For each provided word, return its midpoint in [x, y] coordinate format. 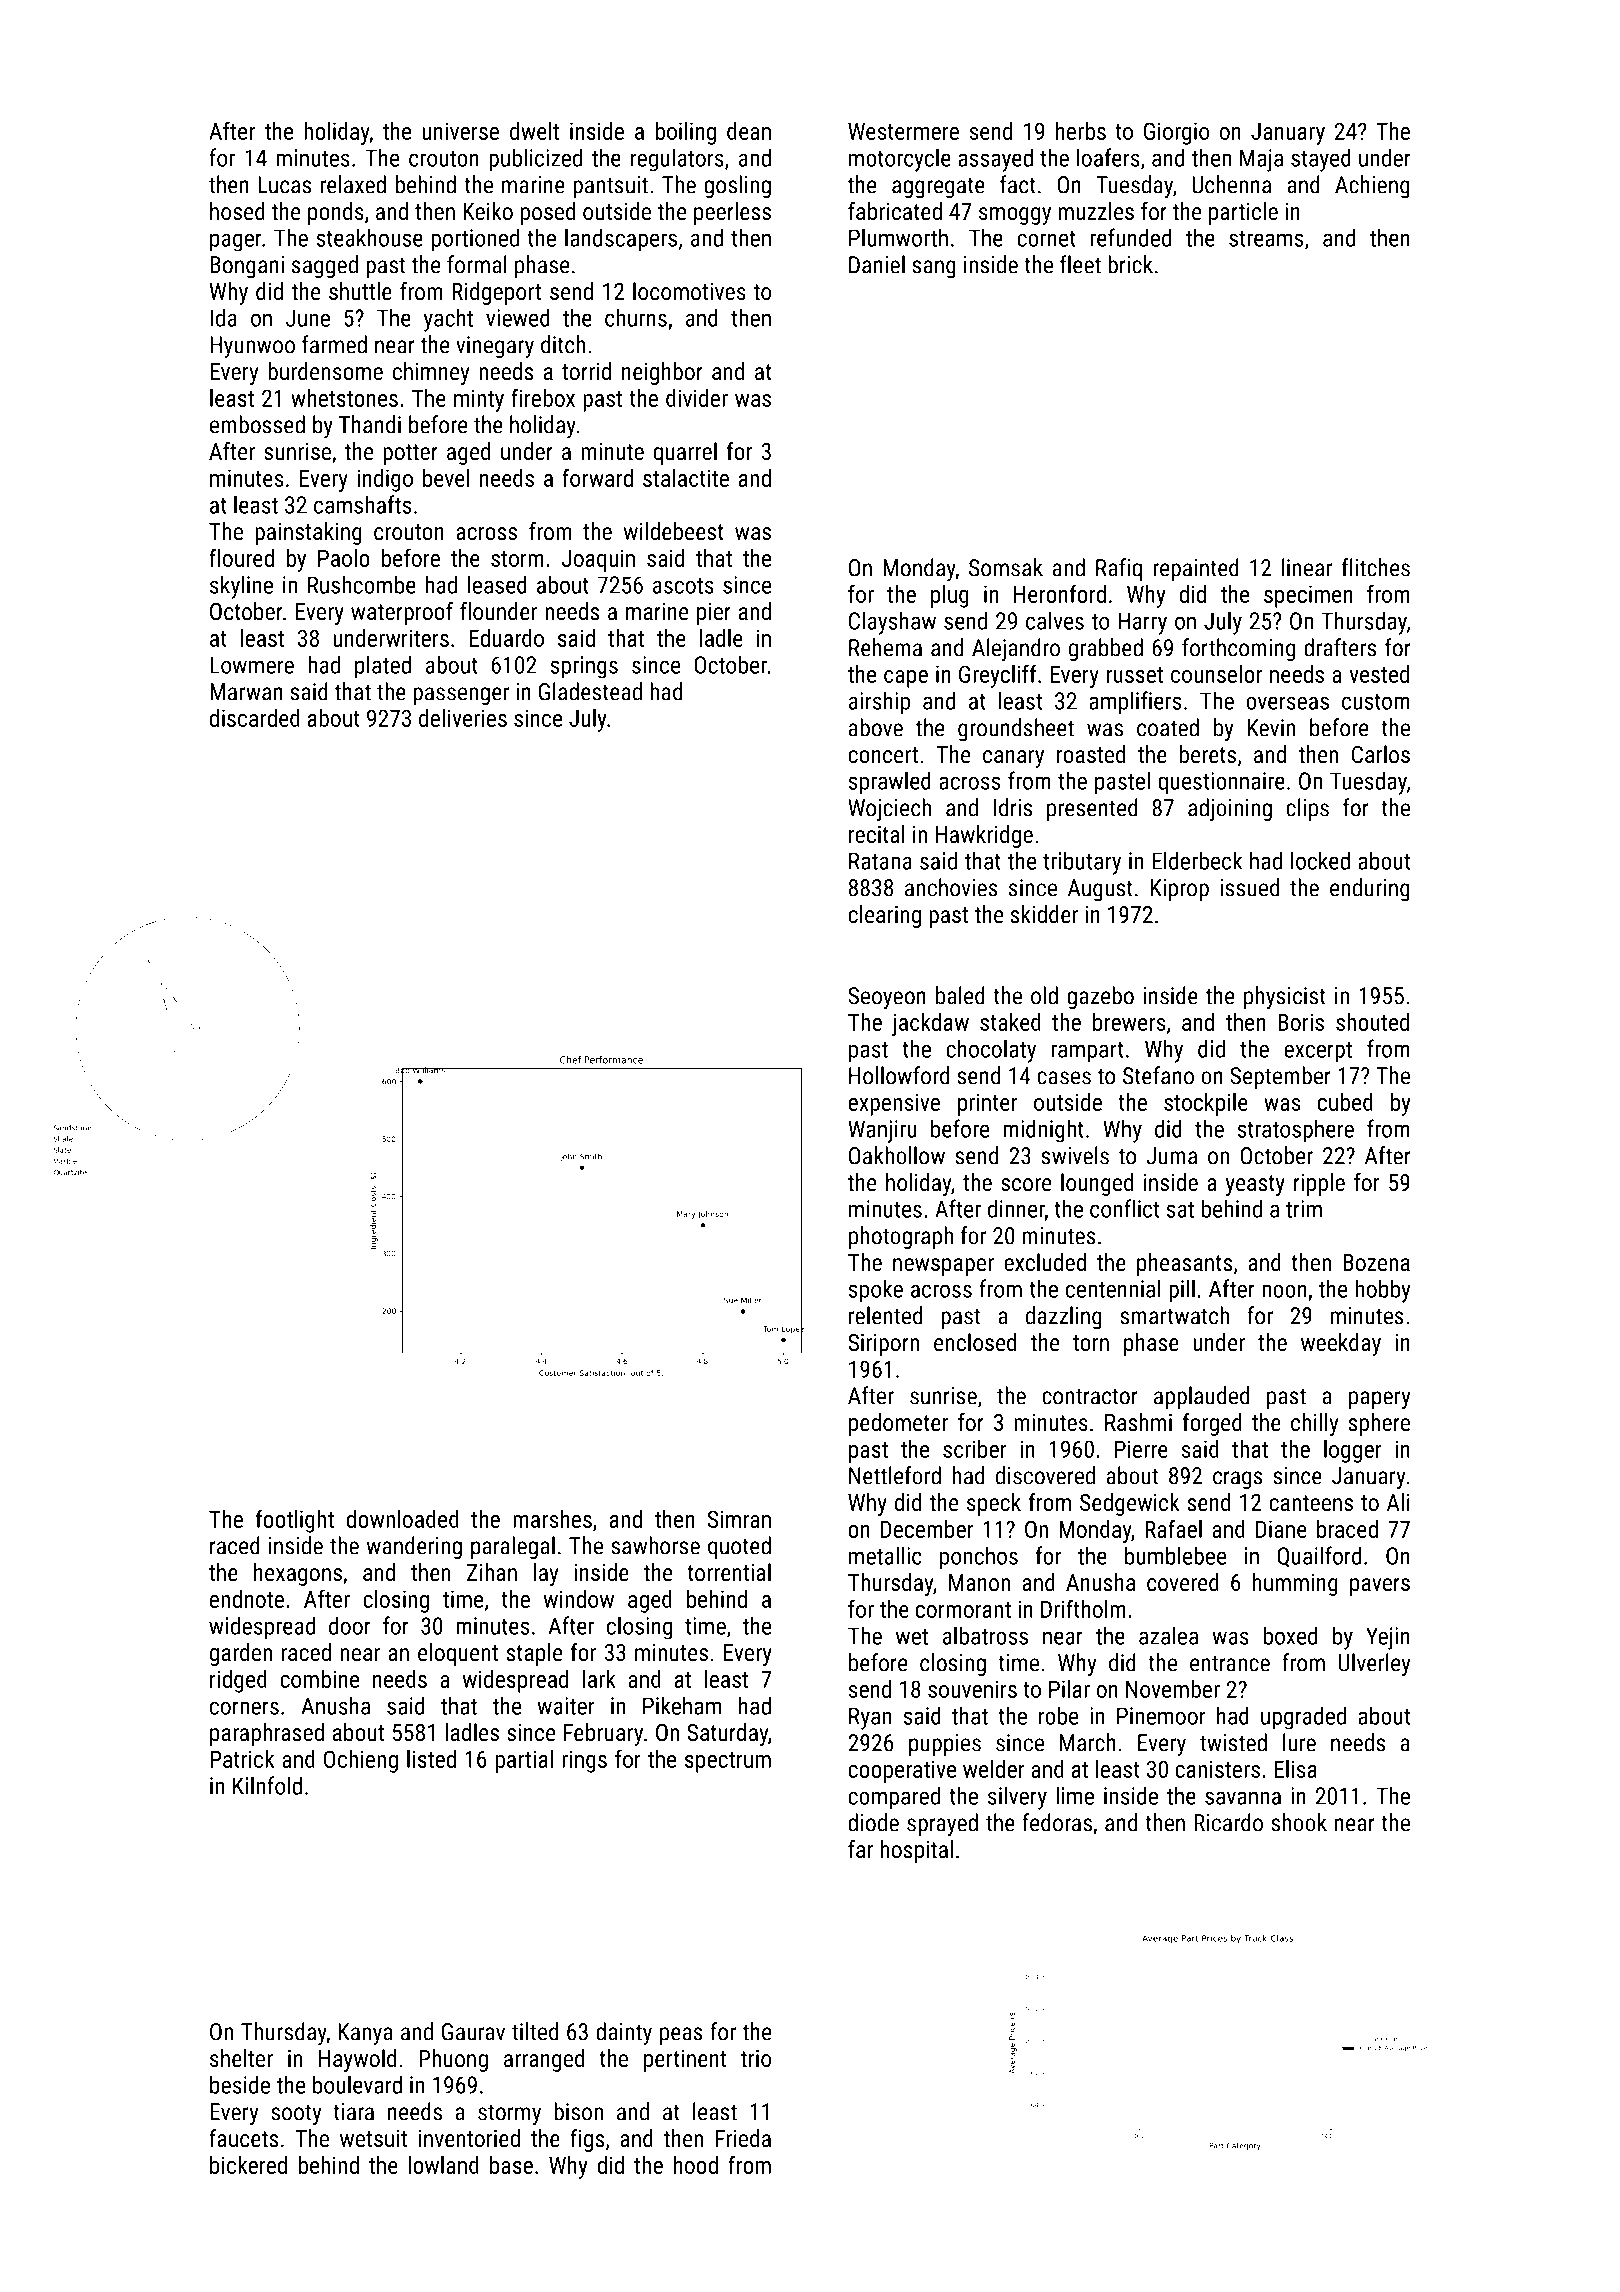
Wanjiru [882, 1131]
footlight [295, 1521]
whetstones [344, 398]
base [511, 2165]
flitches [1376, 567]
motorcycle [900, 160]
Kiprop [1180, 890]
